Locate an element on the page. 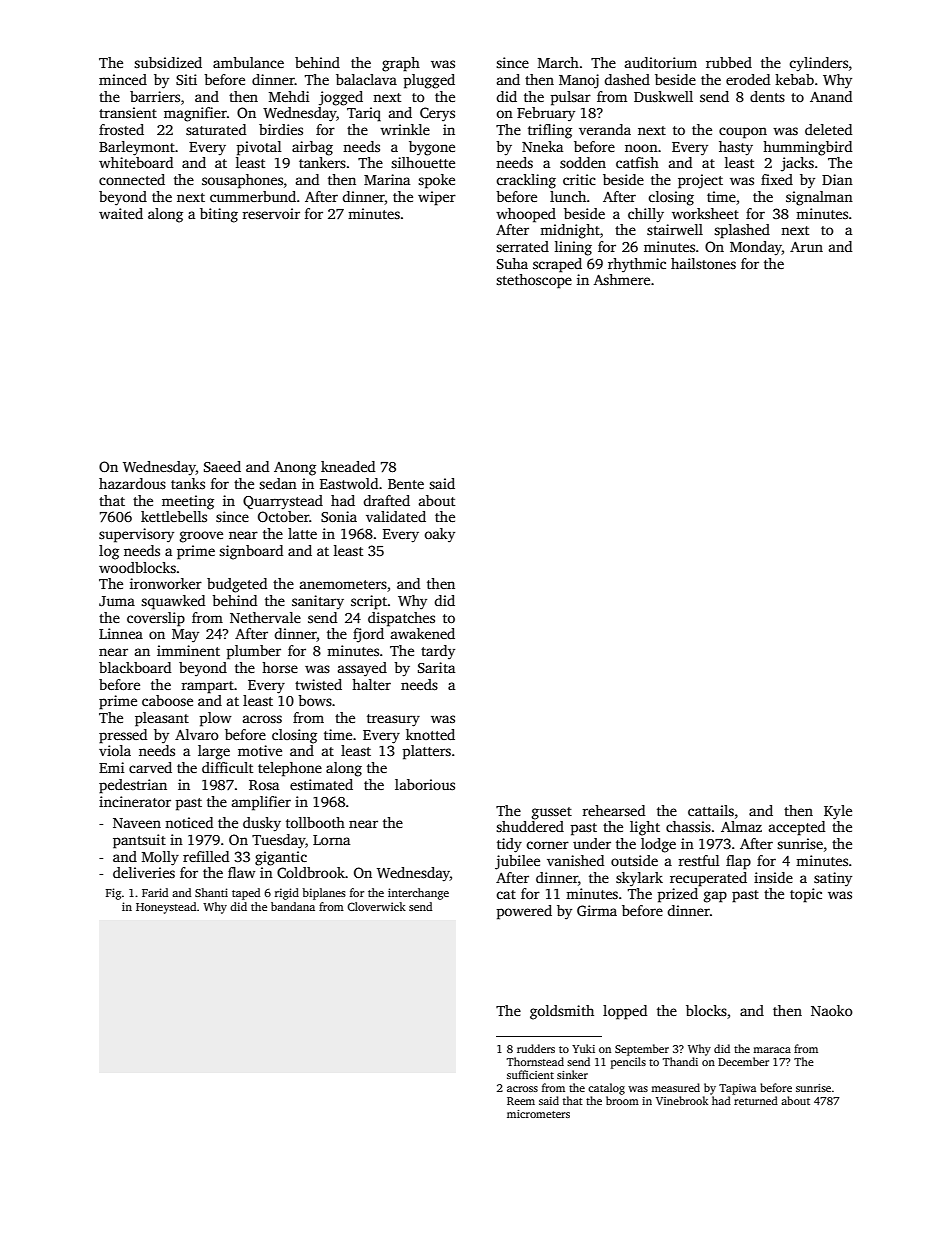  project is located at coordinates (700, 181).
